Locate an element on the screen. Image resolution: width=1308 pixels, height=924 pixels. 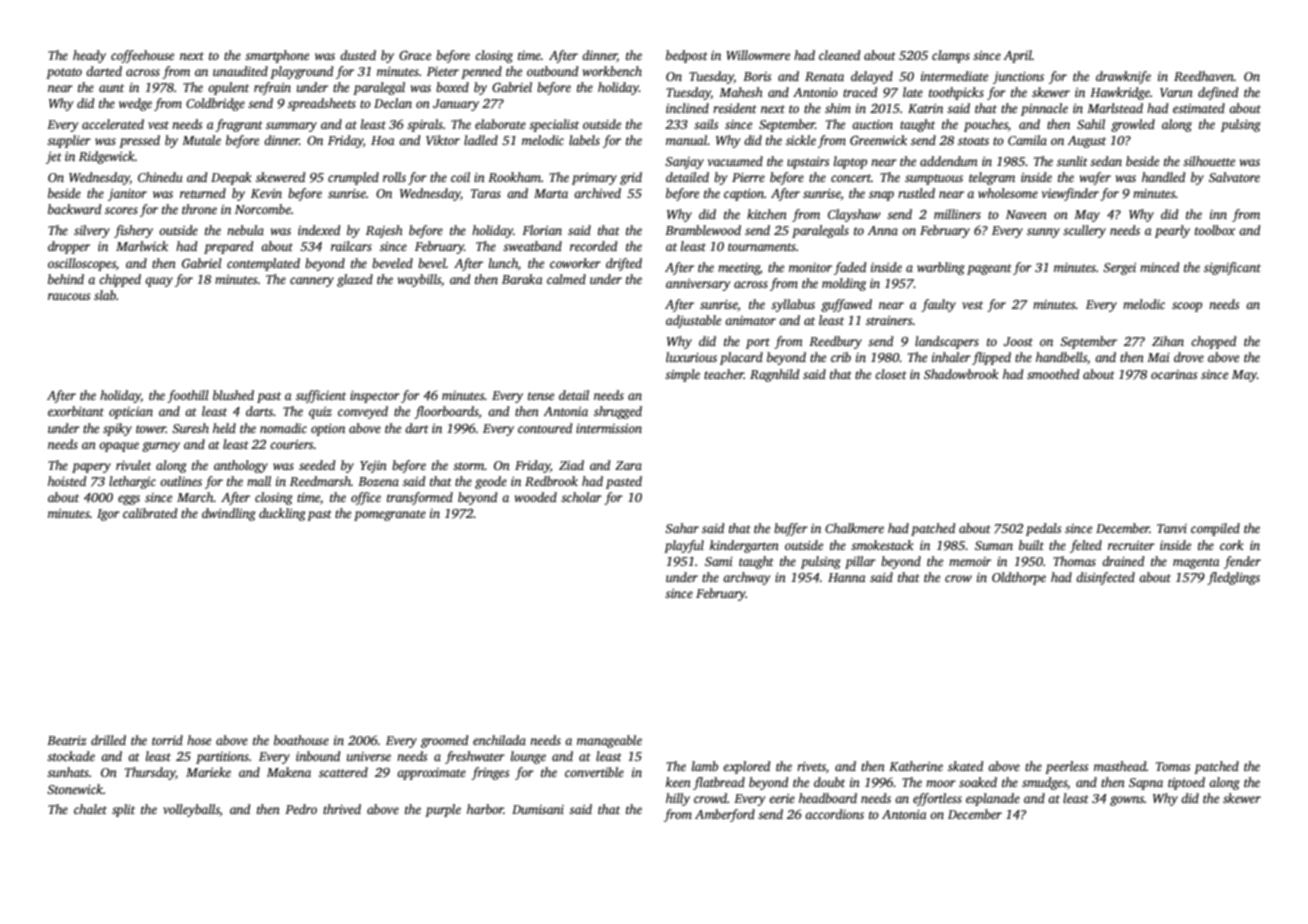
lunch is located at coordinates (503, 263).
